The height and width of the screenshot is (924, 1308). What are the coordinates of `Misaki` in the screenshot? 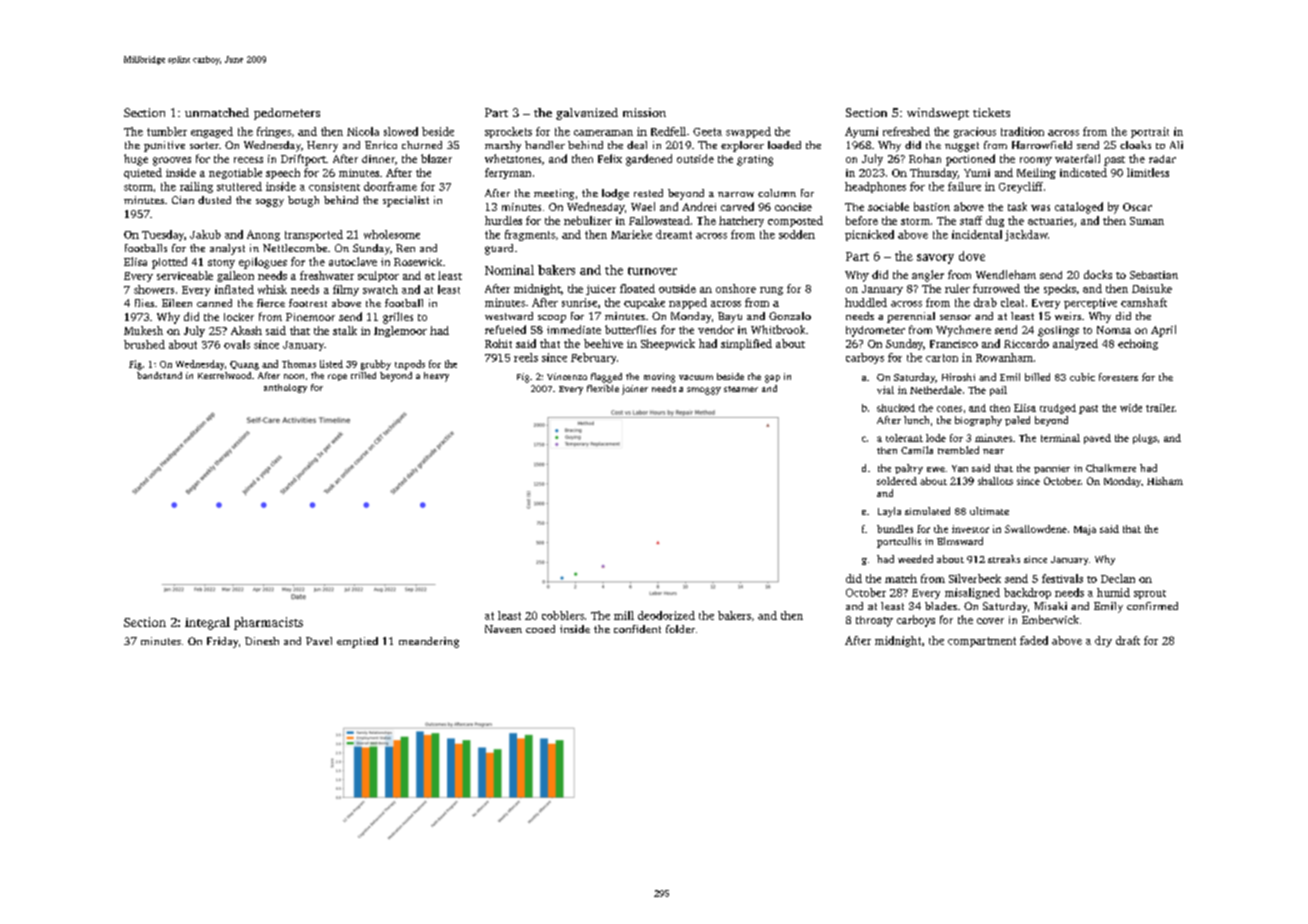 It's located at (1050, 606).
